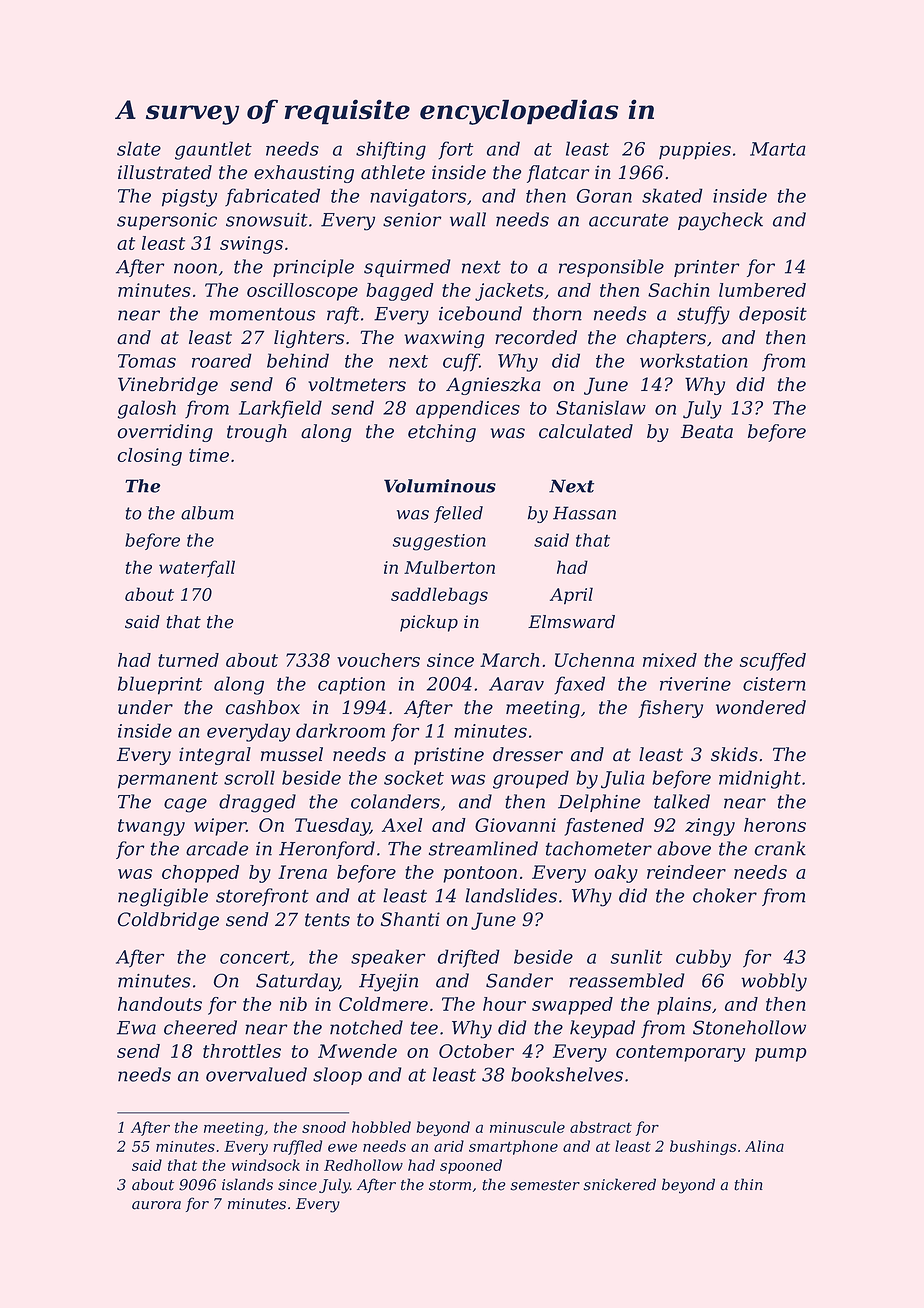  Describe the element at coordinates (584, 513) in the screenshot. I see `Hassan` at that location.
